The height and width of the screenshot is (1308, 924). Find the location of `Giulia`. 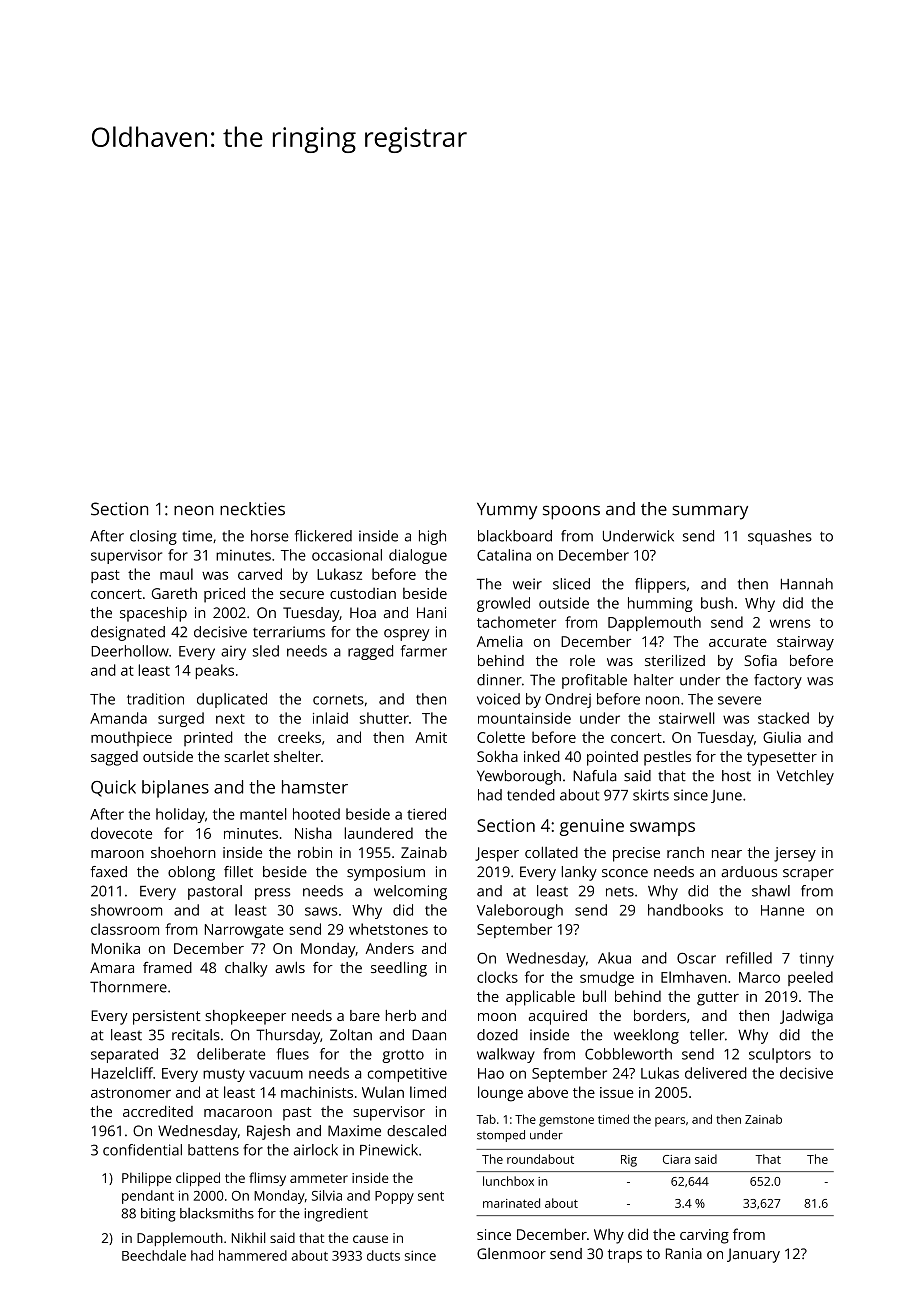

Giulia is located at coordinates (782, 737).
